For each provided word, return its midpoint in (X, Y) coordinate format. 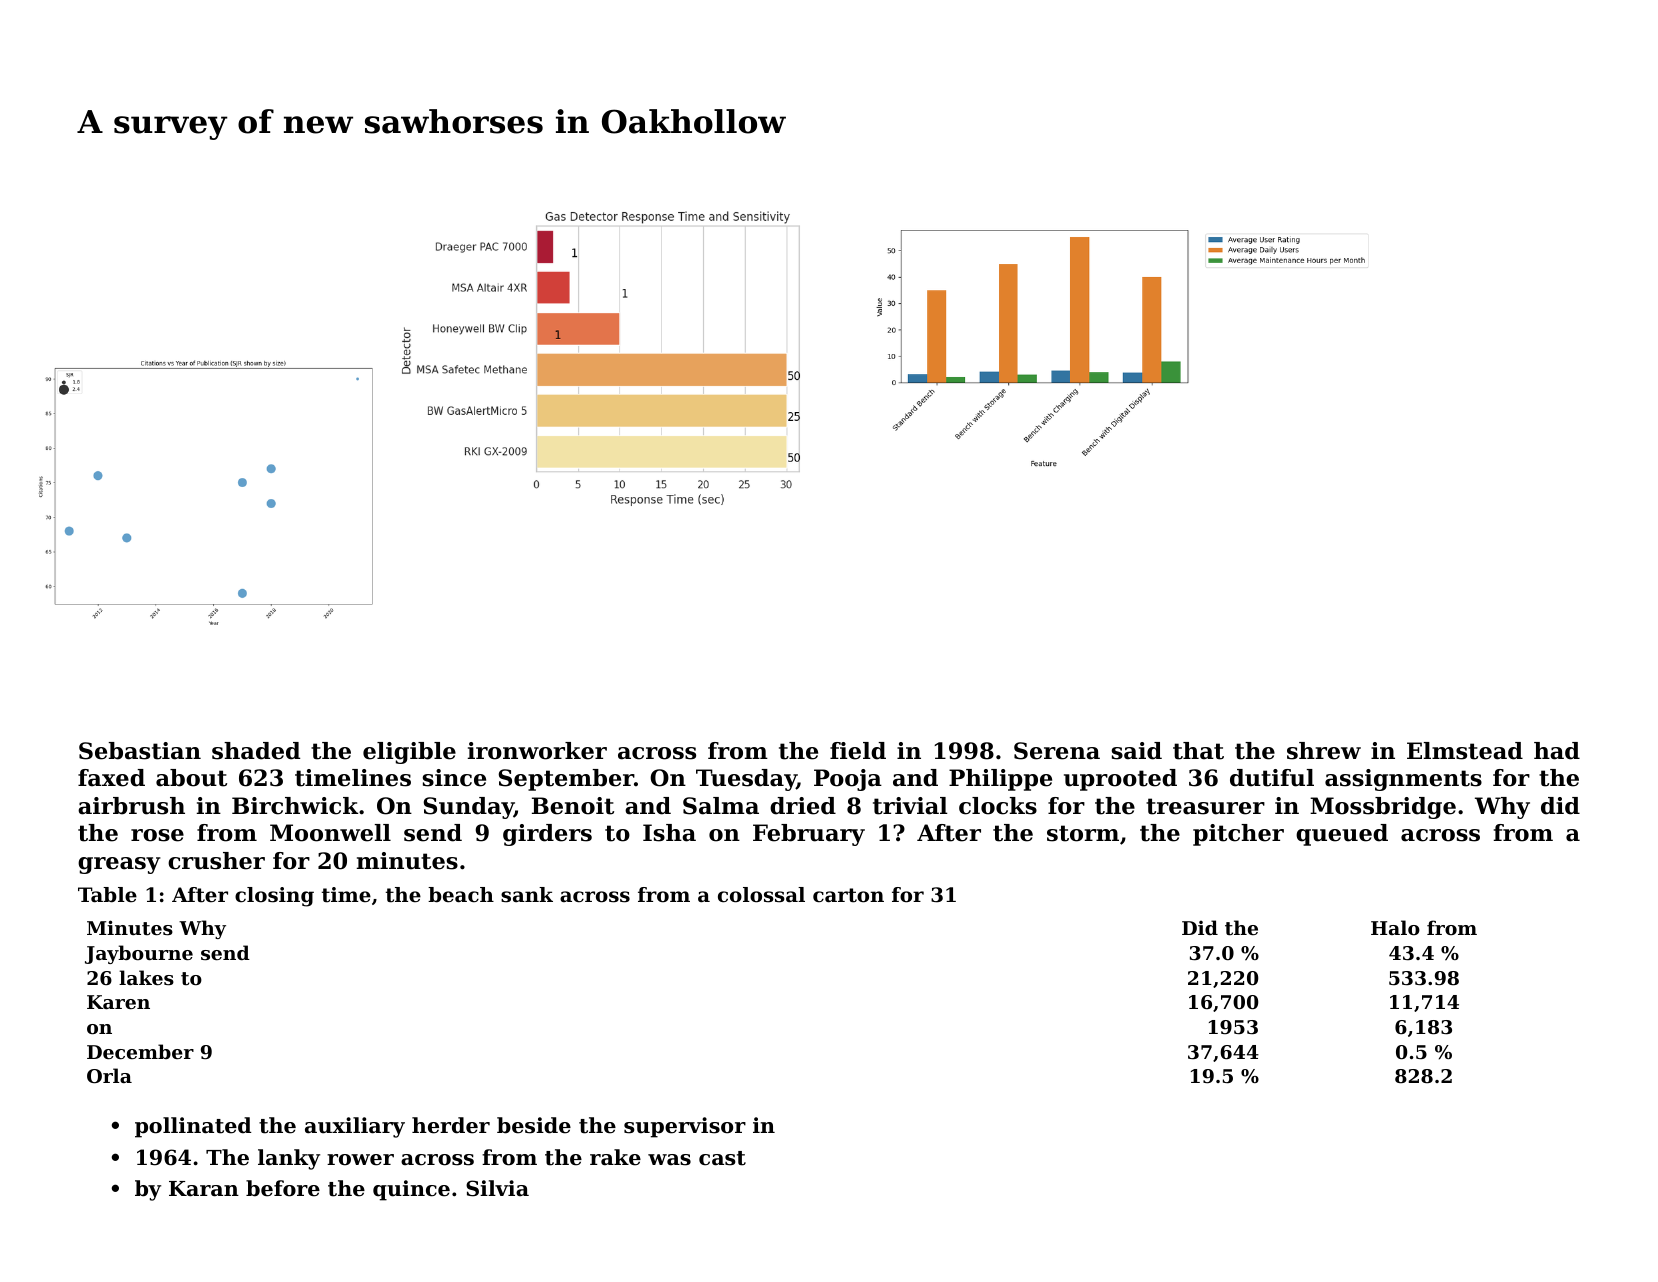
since (454, 778)
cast (722, 1158)
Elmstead (1465, 751)
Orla (109, 1075)
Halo (1395, 927)
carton (848, 895)
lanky (289, 1159)
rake (615, 1157)
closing (274, 897)
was (669, 1160)
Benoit (573, 806)
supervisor (685, 1127)
